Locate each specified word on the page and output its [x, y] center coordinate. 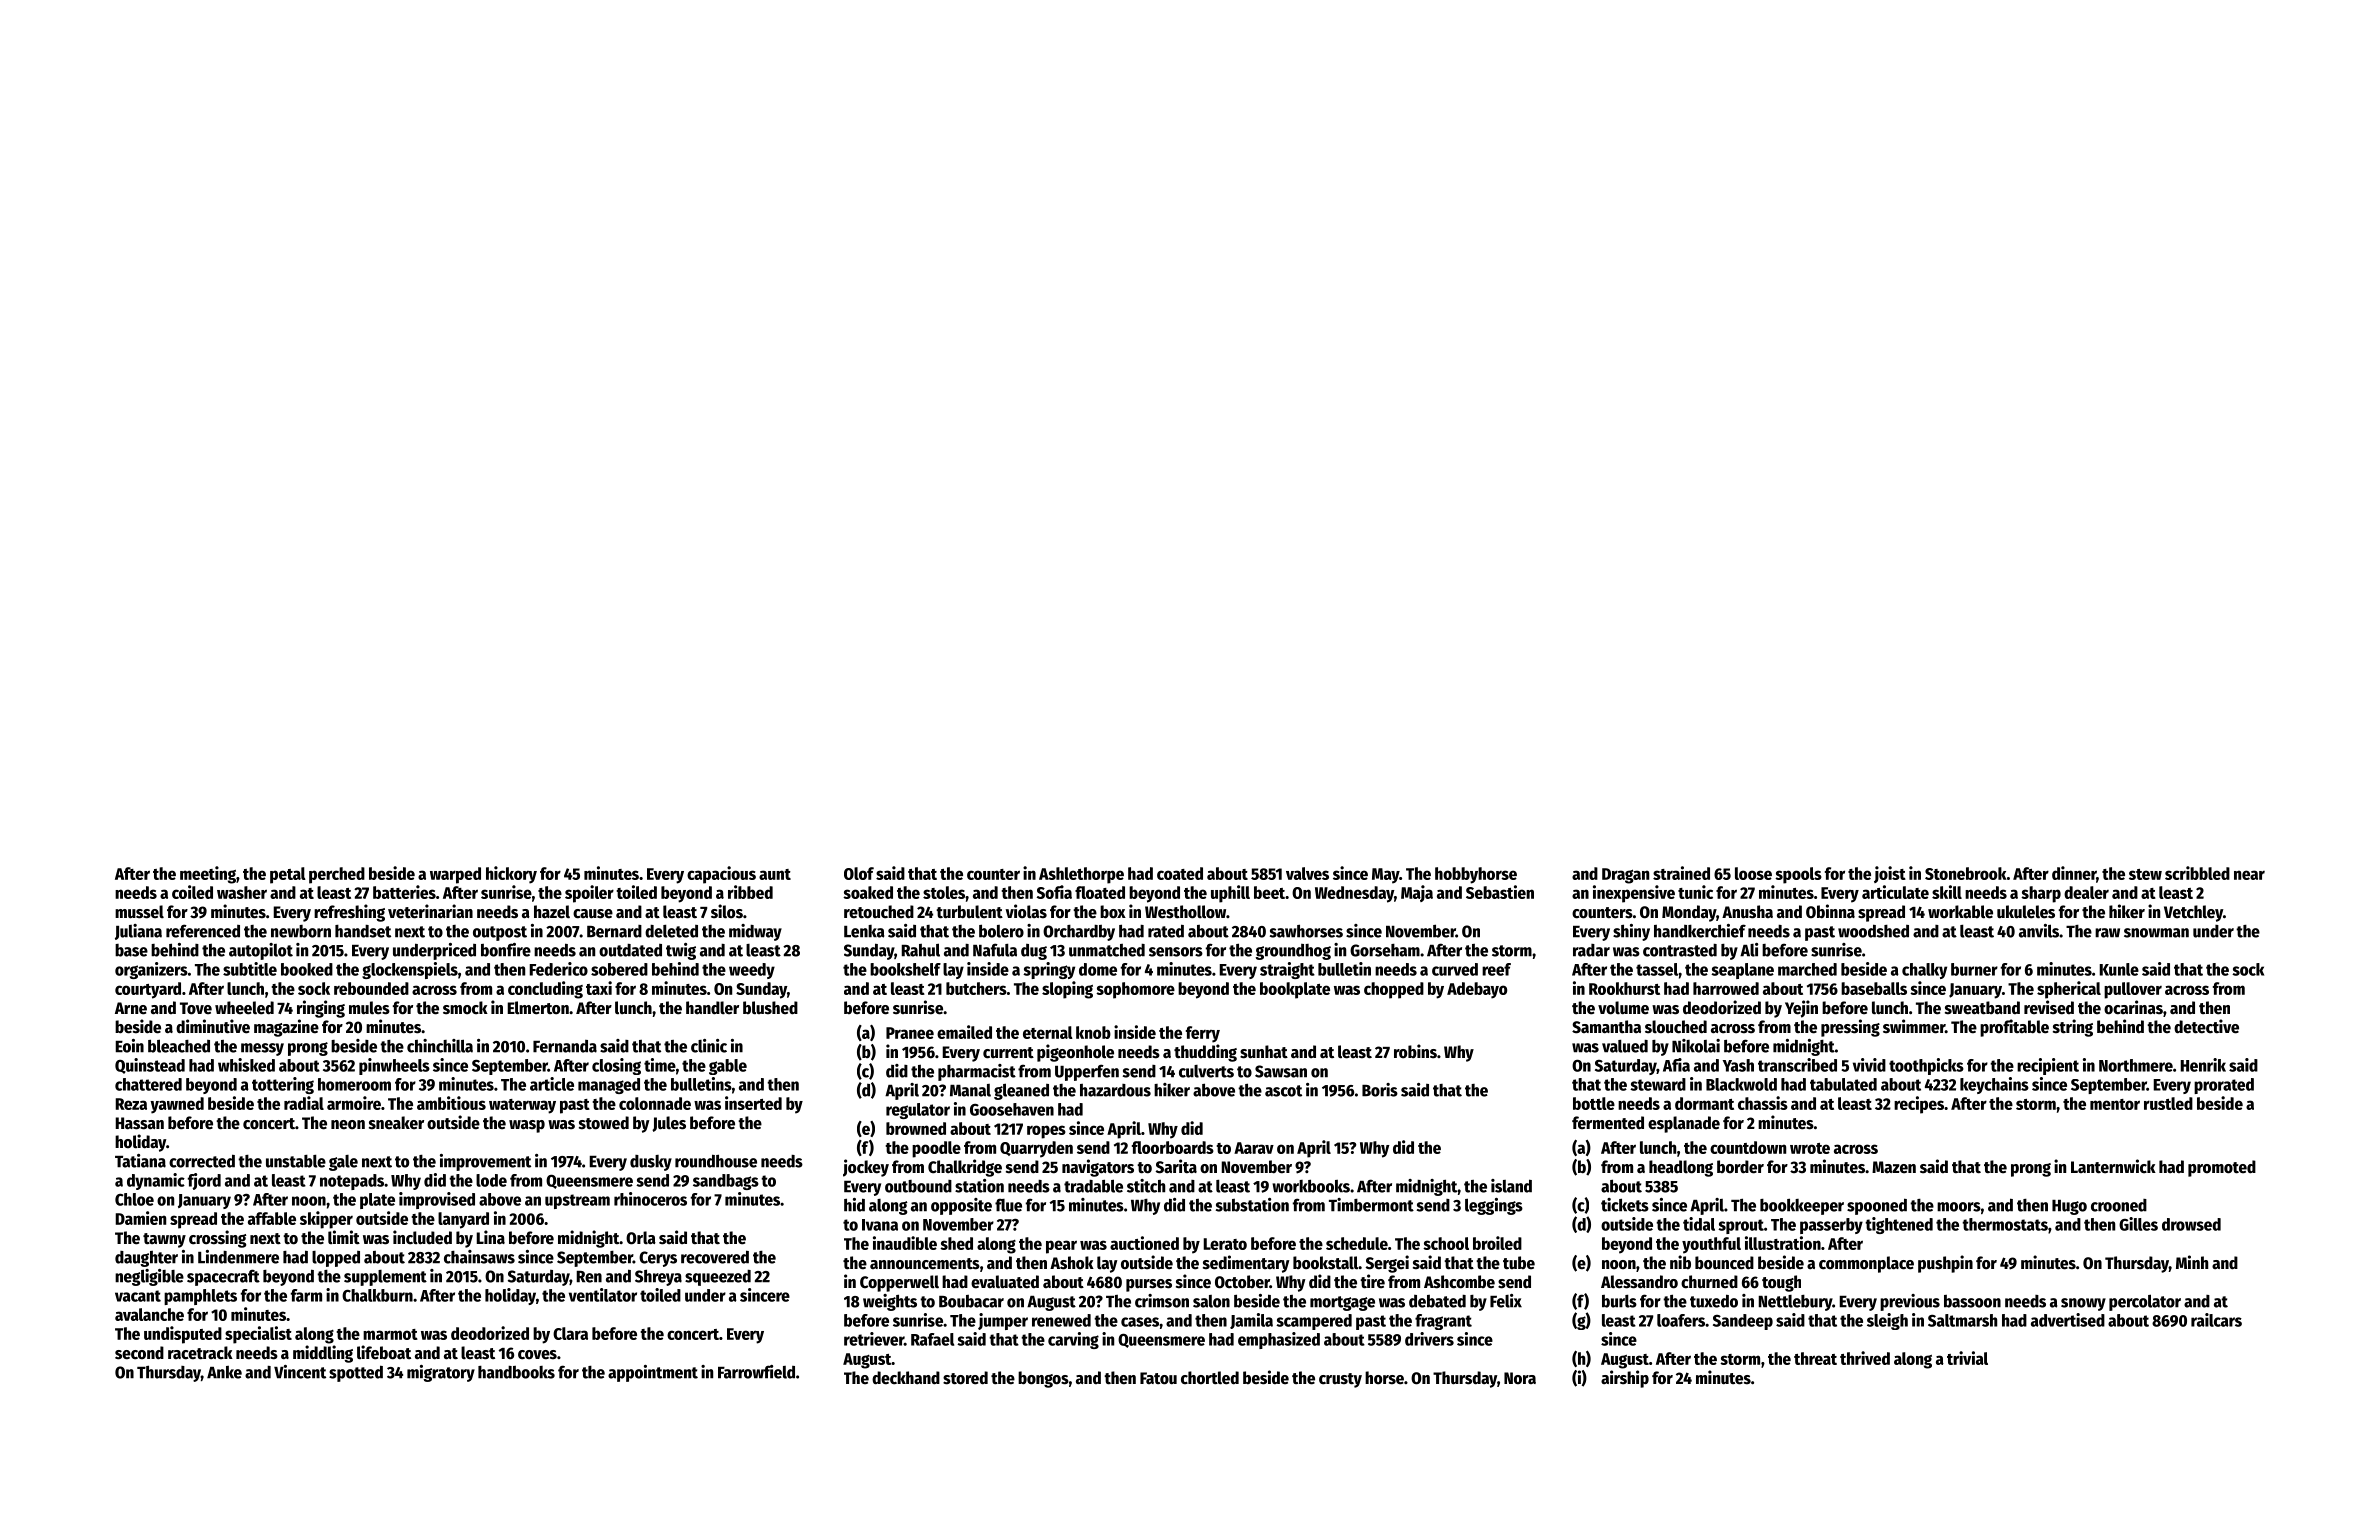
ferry [1203, 1034]
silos [727, 911]
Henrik [2203, 1065]
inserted [753, 1103]
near [2249, 875]
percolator [2145, 1302]
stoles [944, 892]
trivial [1967, 1358]
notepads [352, 1182]
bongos [1043, 1379]
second [139, 1353]
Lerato [1225, 1244]
